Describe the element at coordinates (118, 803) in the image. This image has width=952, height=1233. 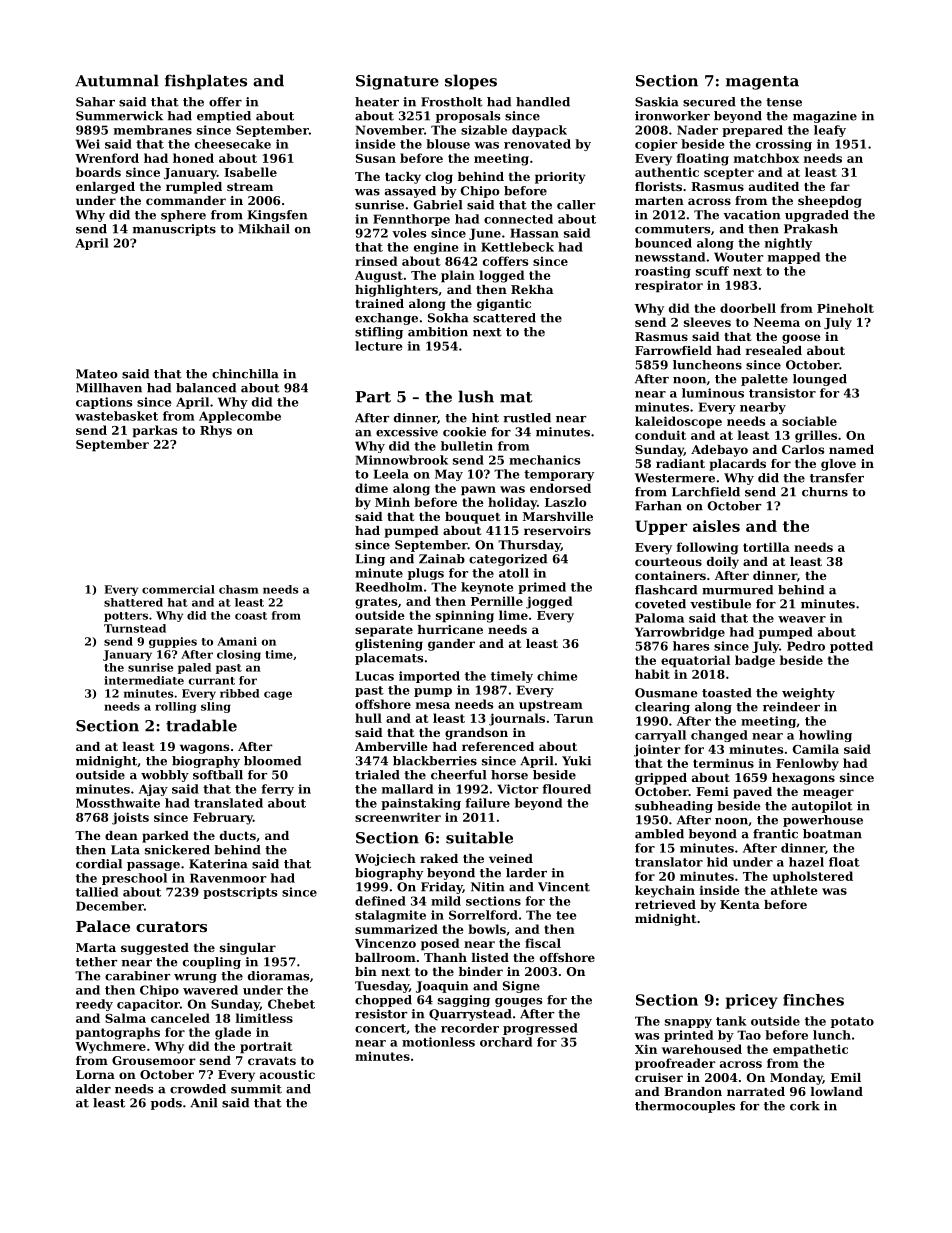
I see `Mossthwaite` at that location.
